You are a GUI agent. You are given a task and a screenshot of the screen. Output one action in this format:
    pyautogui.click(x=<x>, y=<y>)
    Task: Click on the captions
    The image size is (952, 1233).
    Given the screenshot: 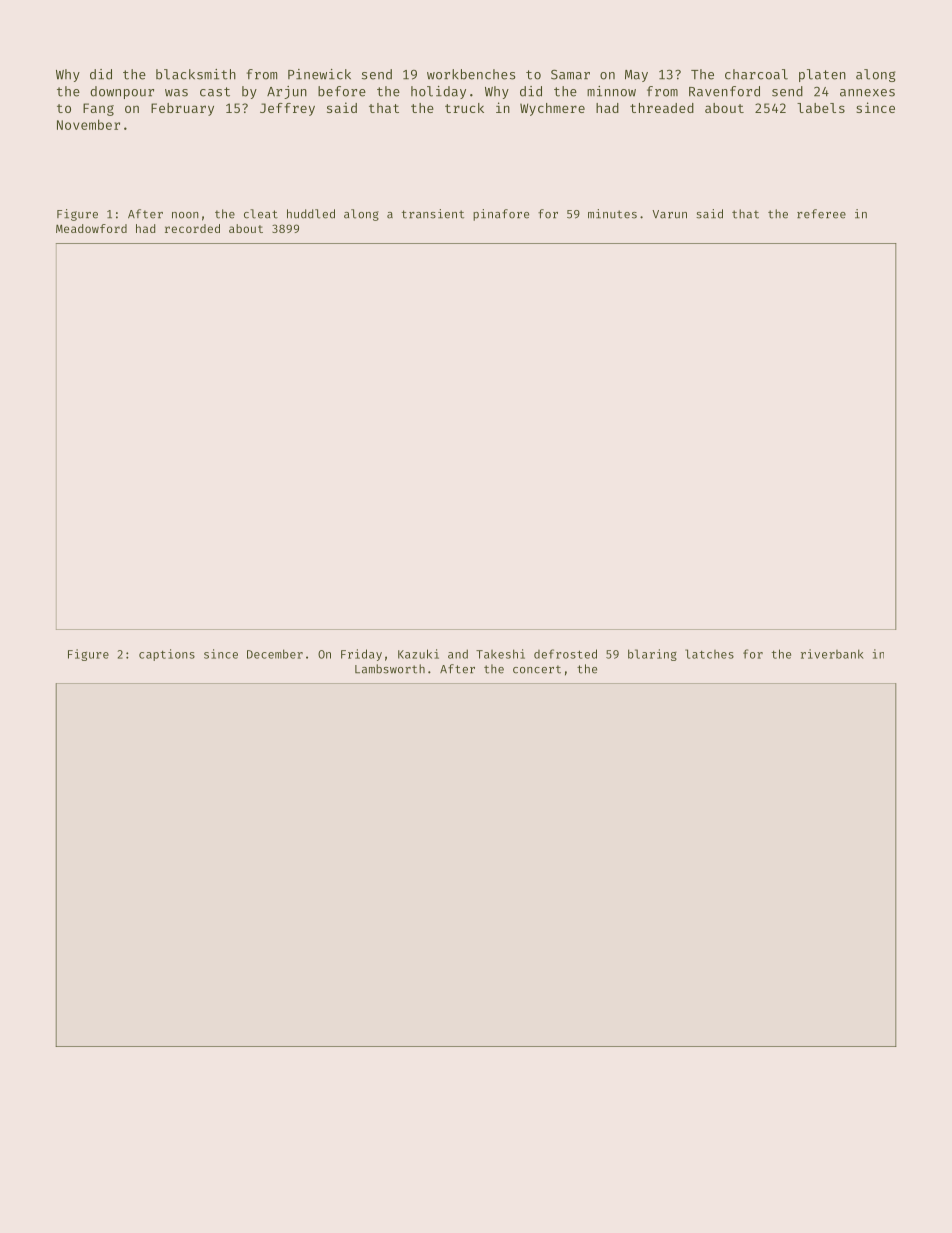 What is the action you would take?
    pyautogui.click(x=167, y=655)
